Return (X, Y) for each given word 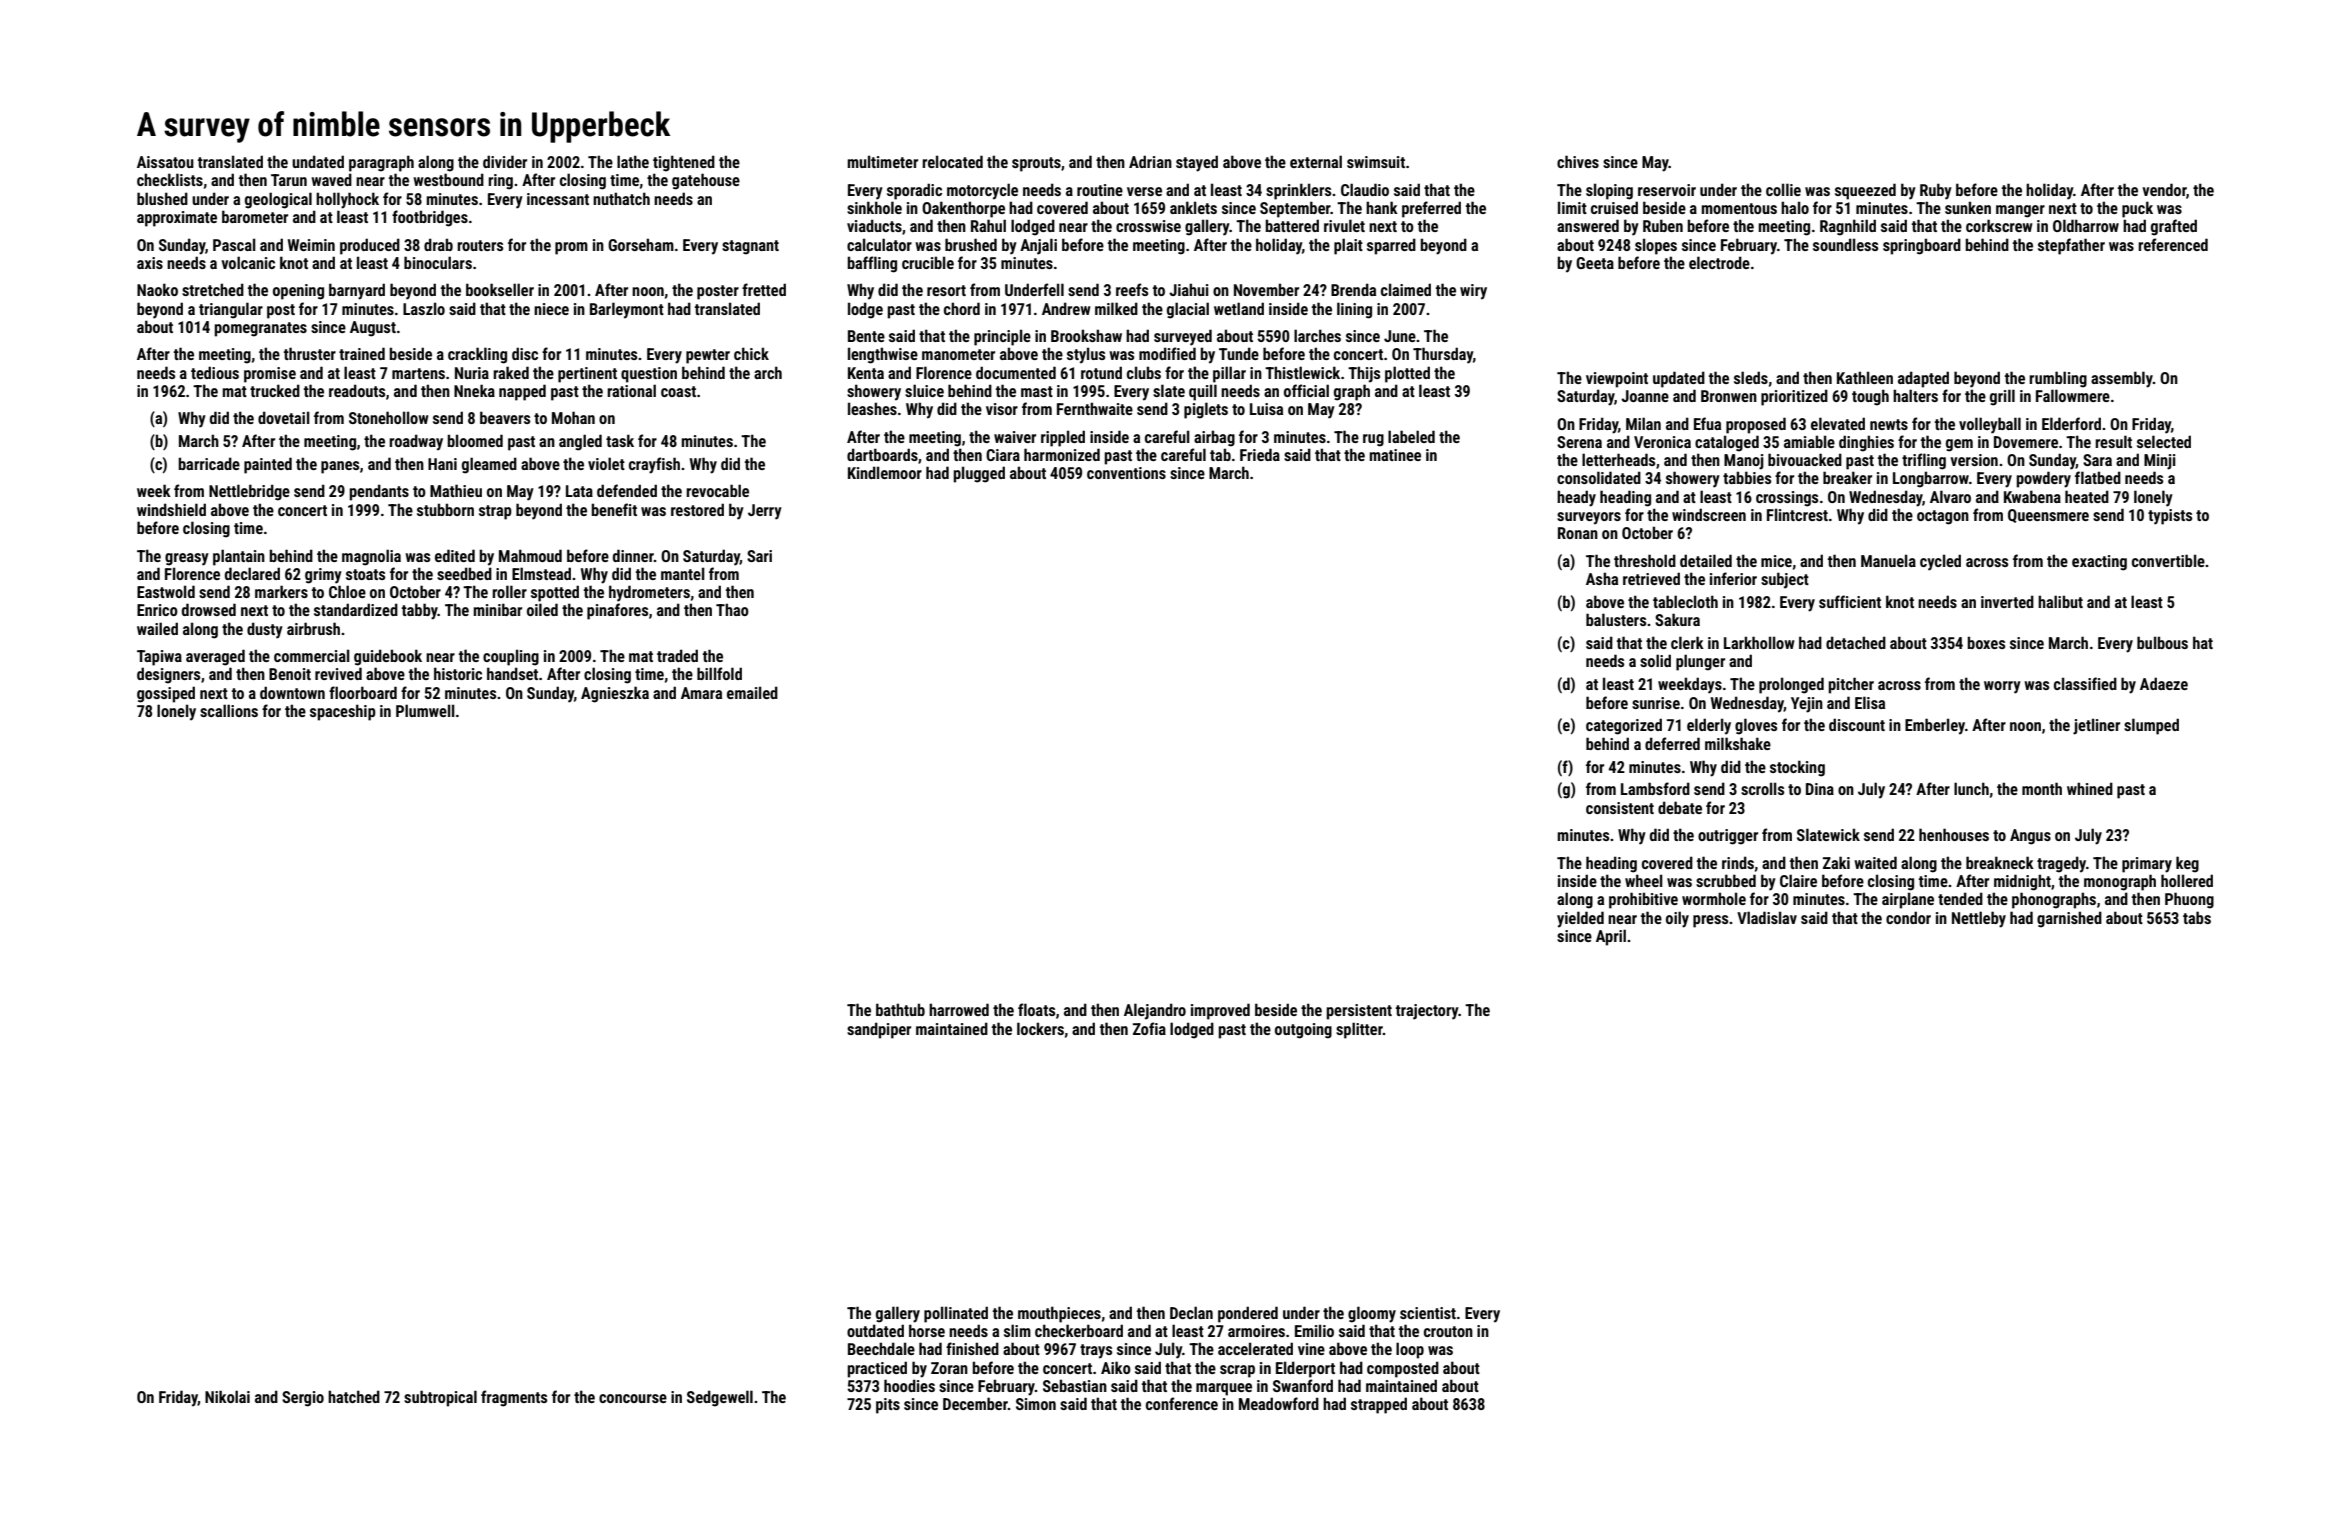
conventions (1126, 473)
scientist (1428, 1313)
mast (1037, 391)
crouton (1448, 1331)
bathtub (900, 1009)
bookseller (500, 289)
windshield (171, 509)
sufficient (1850, 601)
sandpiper (879, 1030)
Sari (759, 556)
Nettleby (1979, 919)
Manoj (1744, 462)
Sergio (303, 1399)
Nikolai (227, 1396)
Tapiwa (159, 658)
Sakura (1677, 619)
